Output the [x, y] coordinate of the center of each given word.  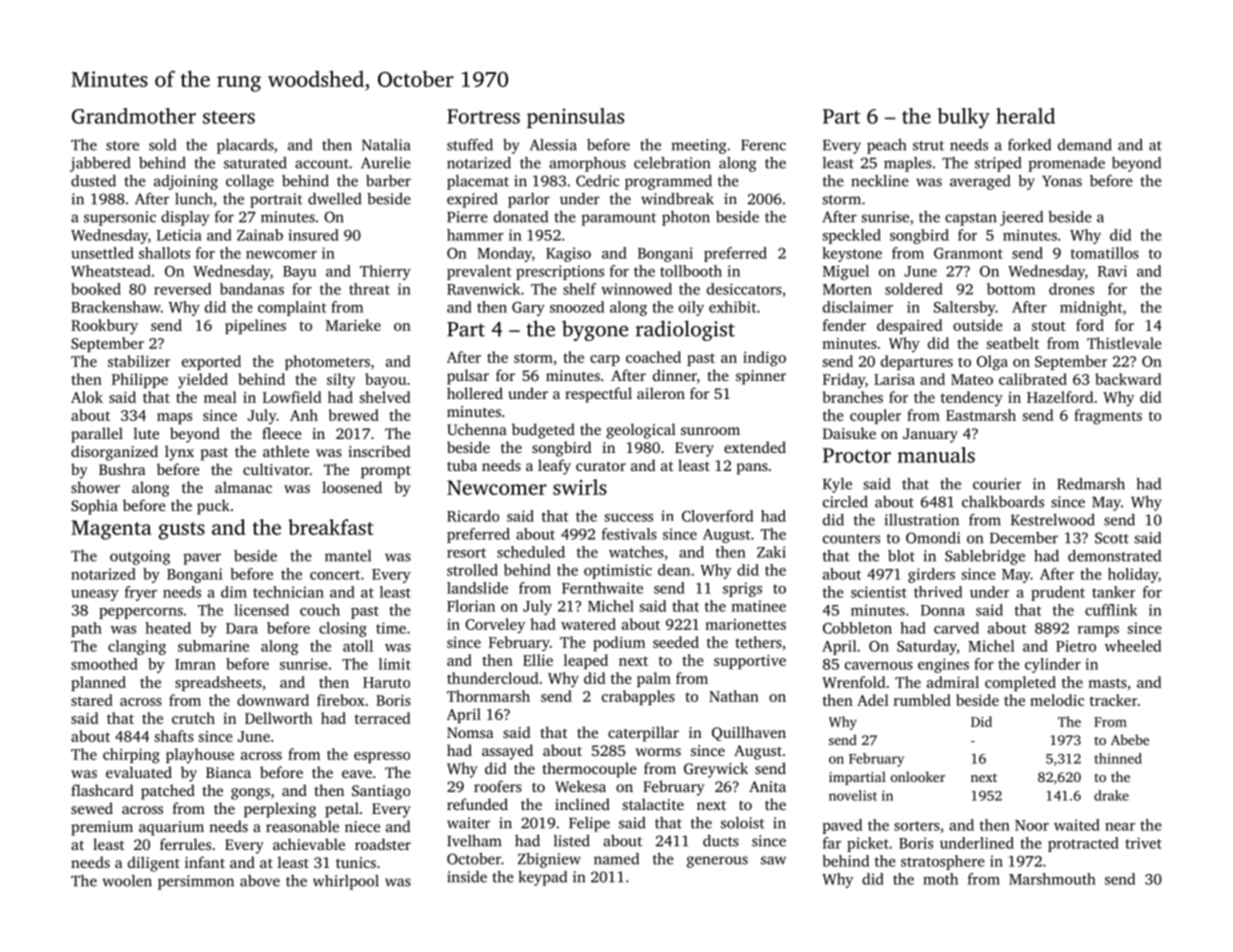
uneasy [95, 595]
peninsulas [575, 118]
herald [1025, 116]
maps [174, 418]
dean [674, 570]
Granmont [968, 253]
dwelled [334, 199]
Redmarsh [1091, 484]
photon [686, 218]
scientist [879, 592]
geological [641, 431]
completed [1020, 683]
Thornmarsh [488, 696]
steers [229, 117]
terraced [382, 718]
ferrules [185, 844]
